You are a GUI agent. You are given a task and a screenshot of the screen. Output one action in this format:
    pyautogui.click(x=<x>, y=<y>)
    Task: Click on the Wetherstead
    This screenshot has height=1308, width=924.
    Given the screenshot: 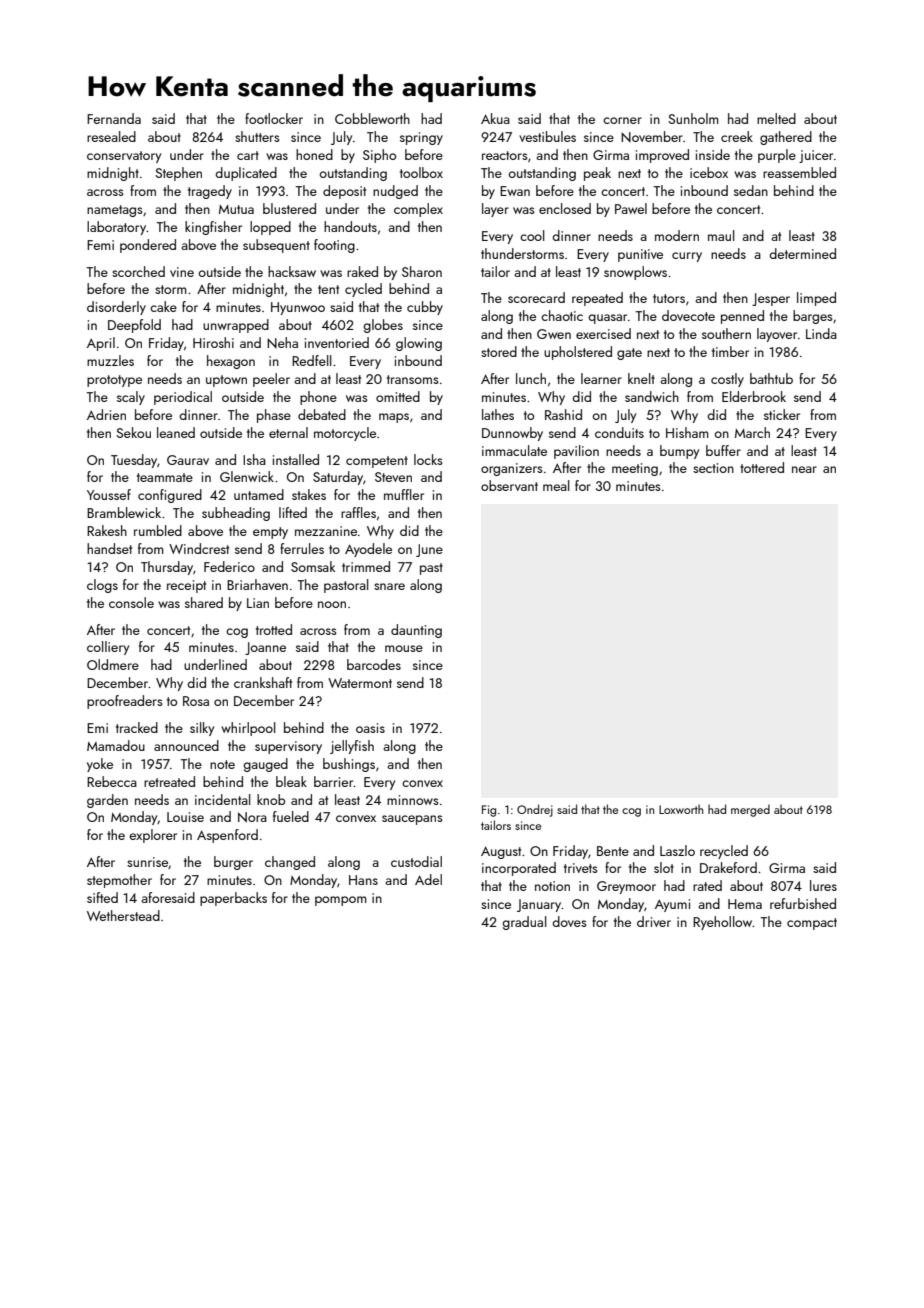 What is the action you would take?
    pyautogui.click(x=123, y=915)
